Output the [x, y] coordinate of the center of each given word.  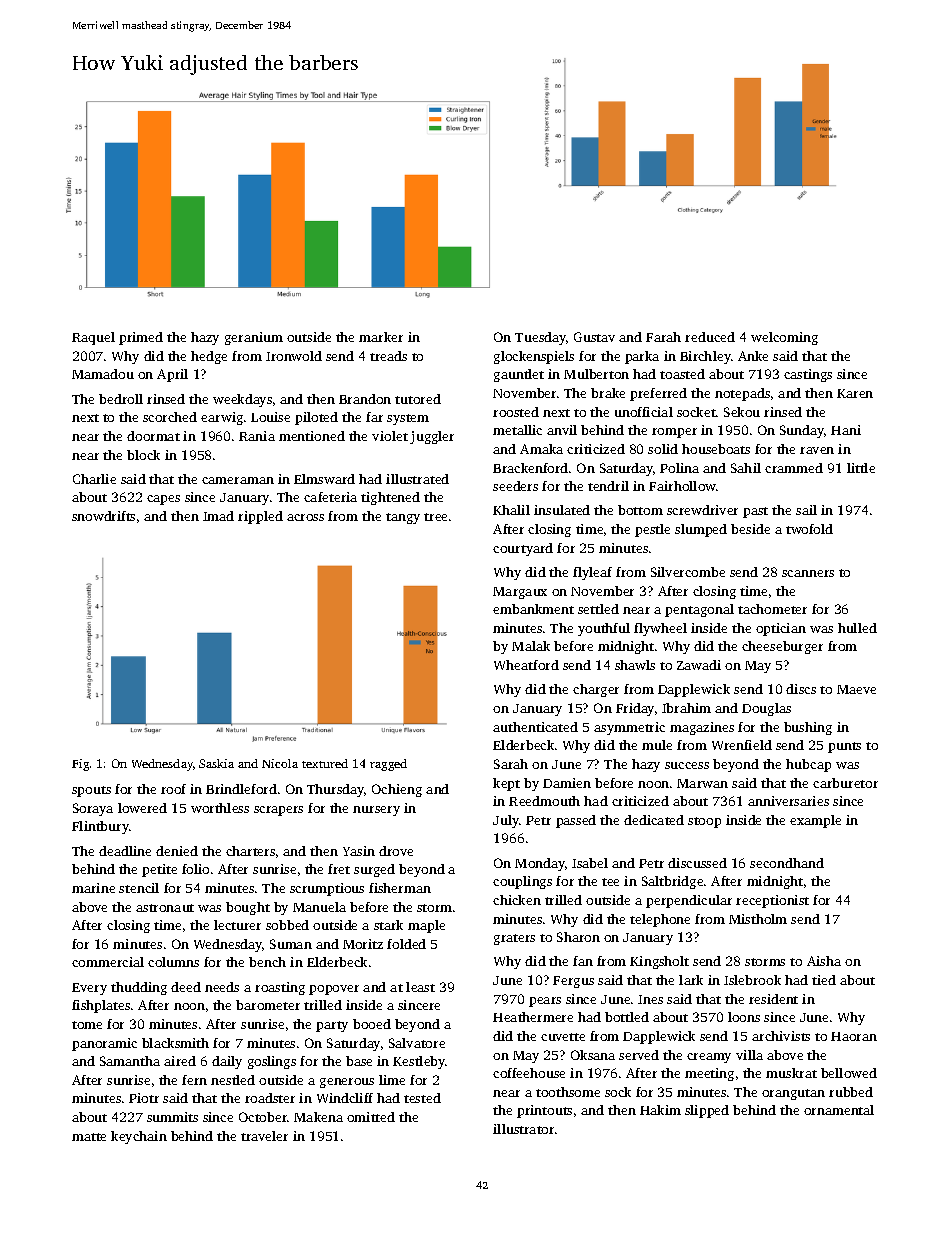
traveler [264, 1136]
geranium [254, 338]
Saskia [216, 763]
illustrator [523, 1129]
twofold [809, 529]
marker [381, 337]
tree [435, 517]
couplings [522, 882]
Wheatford [526, 665]
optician [781, 629]
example [815, 821]
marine [93, 888]
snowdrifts [103, 516]
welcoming [784, 338]
